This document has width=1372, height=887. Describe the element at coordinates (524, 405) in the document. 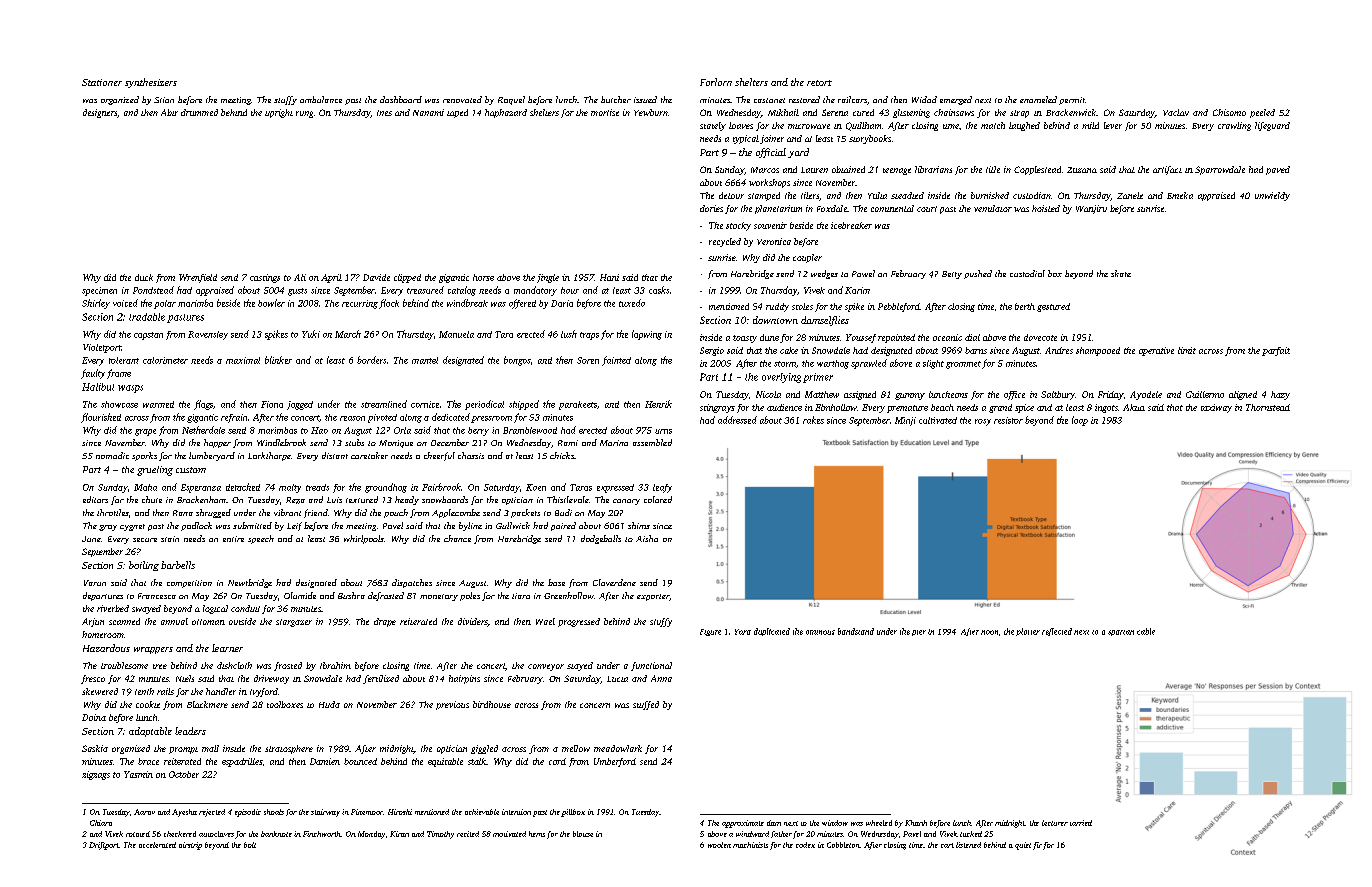

I see `shipped` at that location.
